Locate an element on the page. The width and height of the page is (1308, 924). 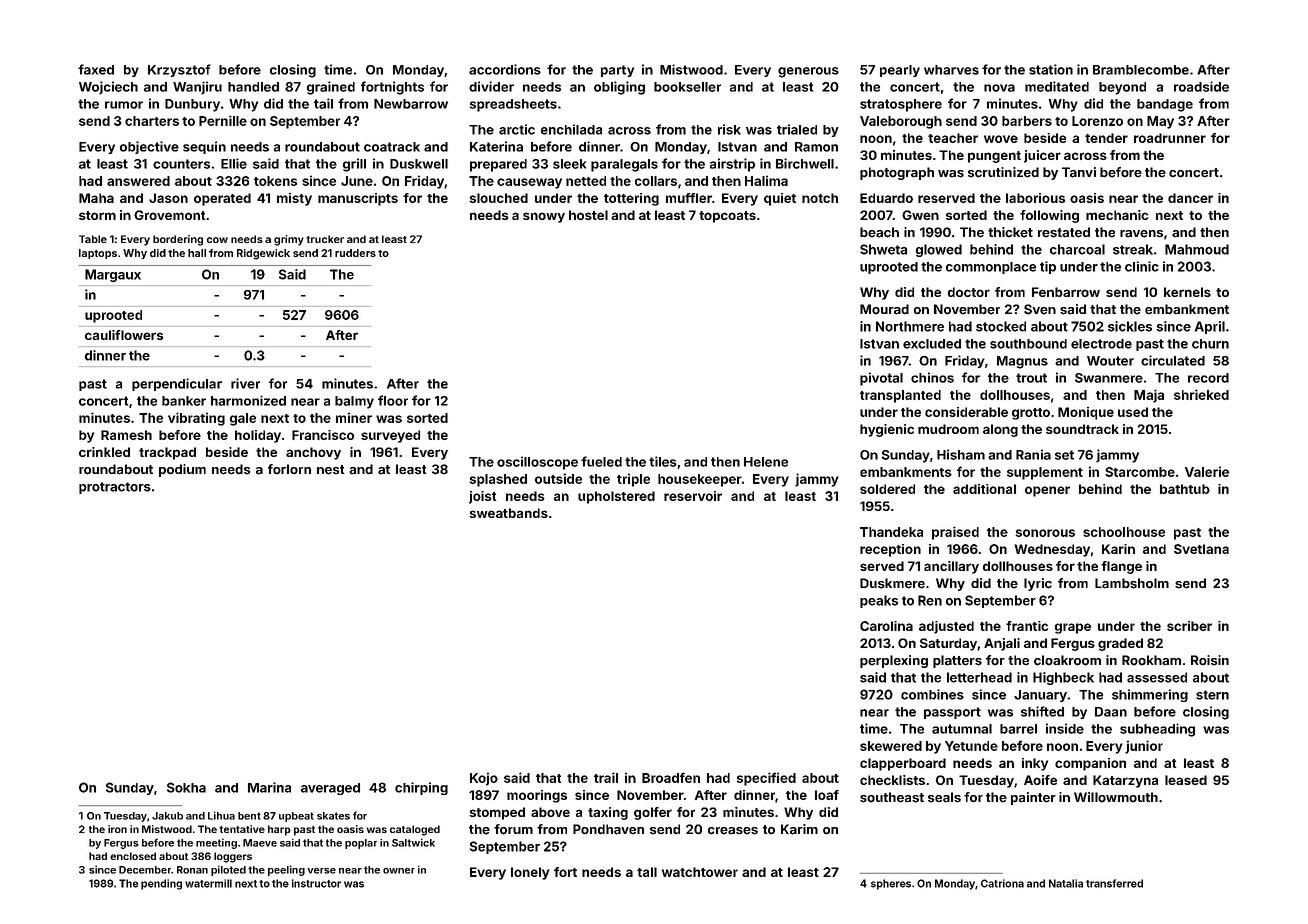
Rookham is located at coordinates (1151, 660).
